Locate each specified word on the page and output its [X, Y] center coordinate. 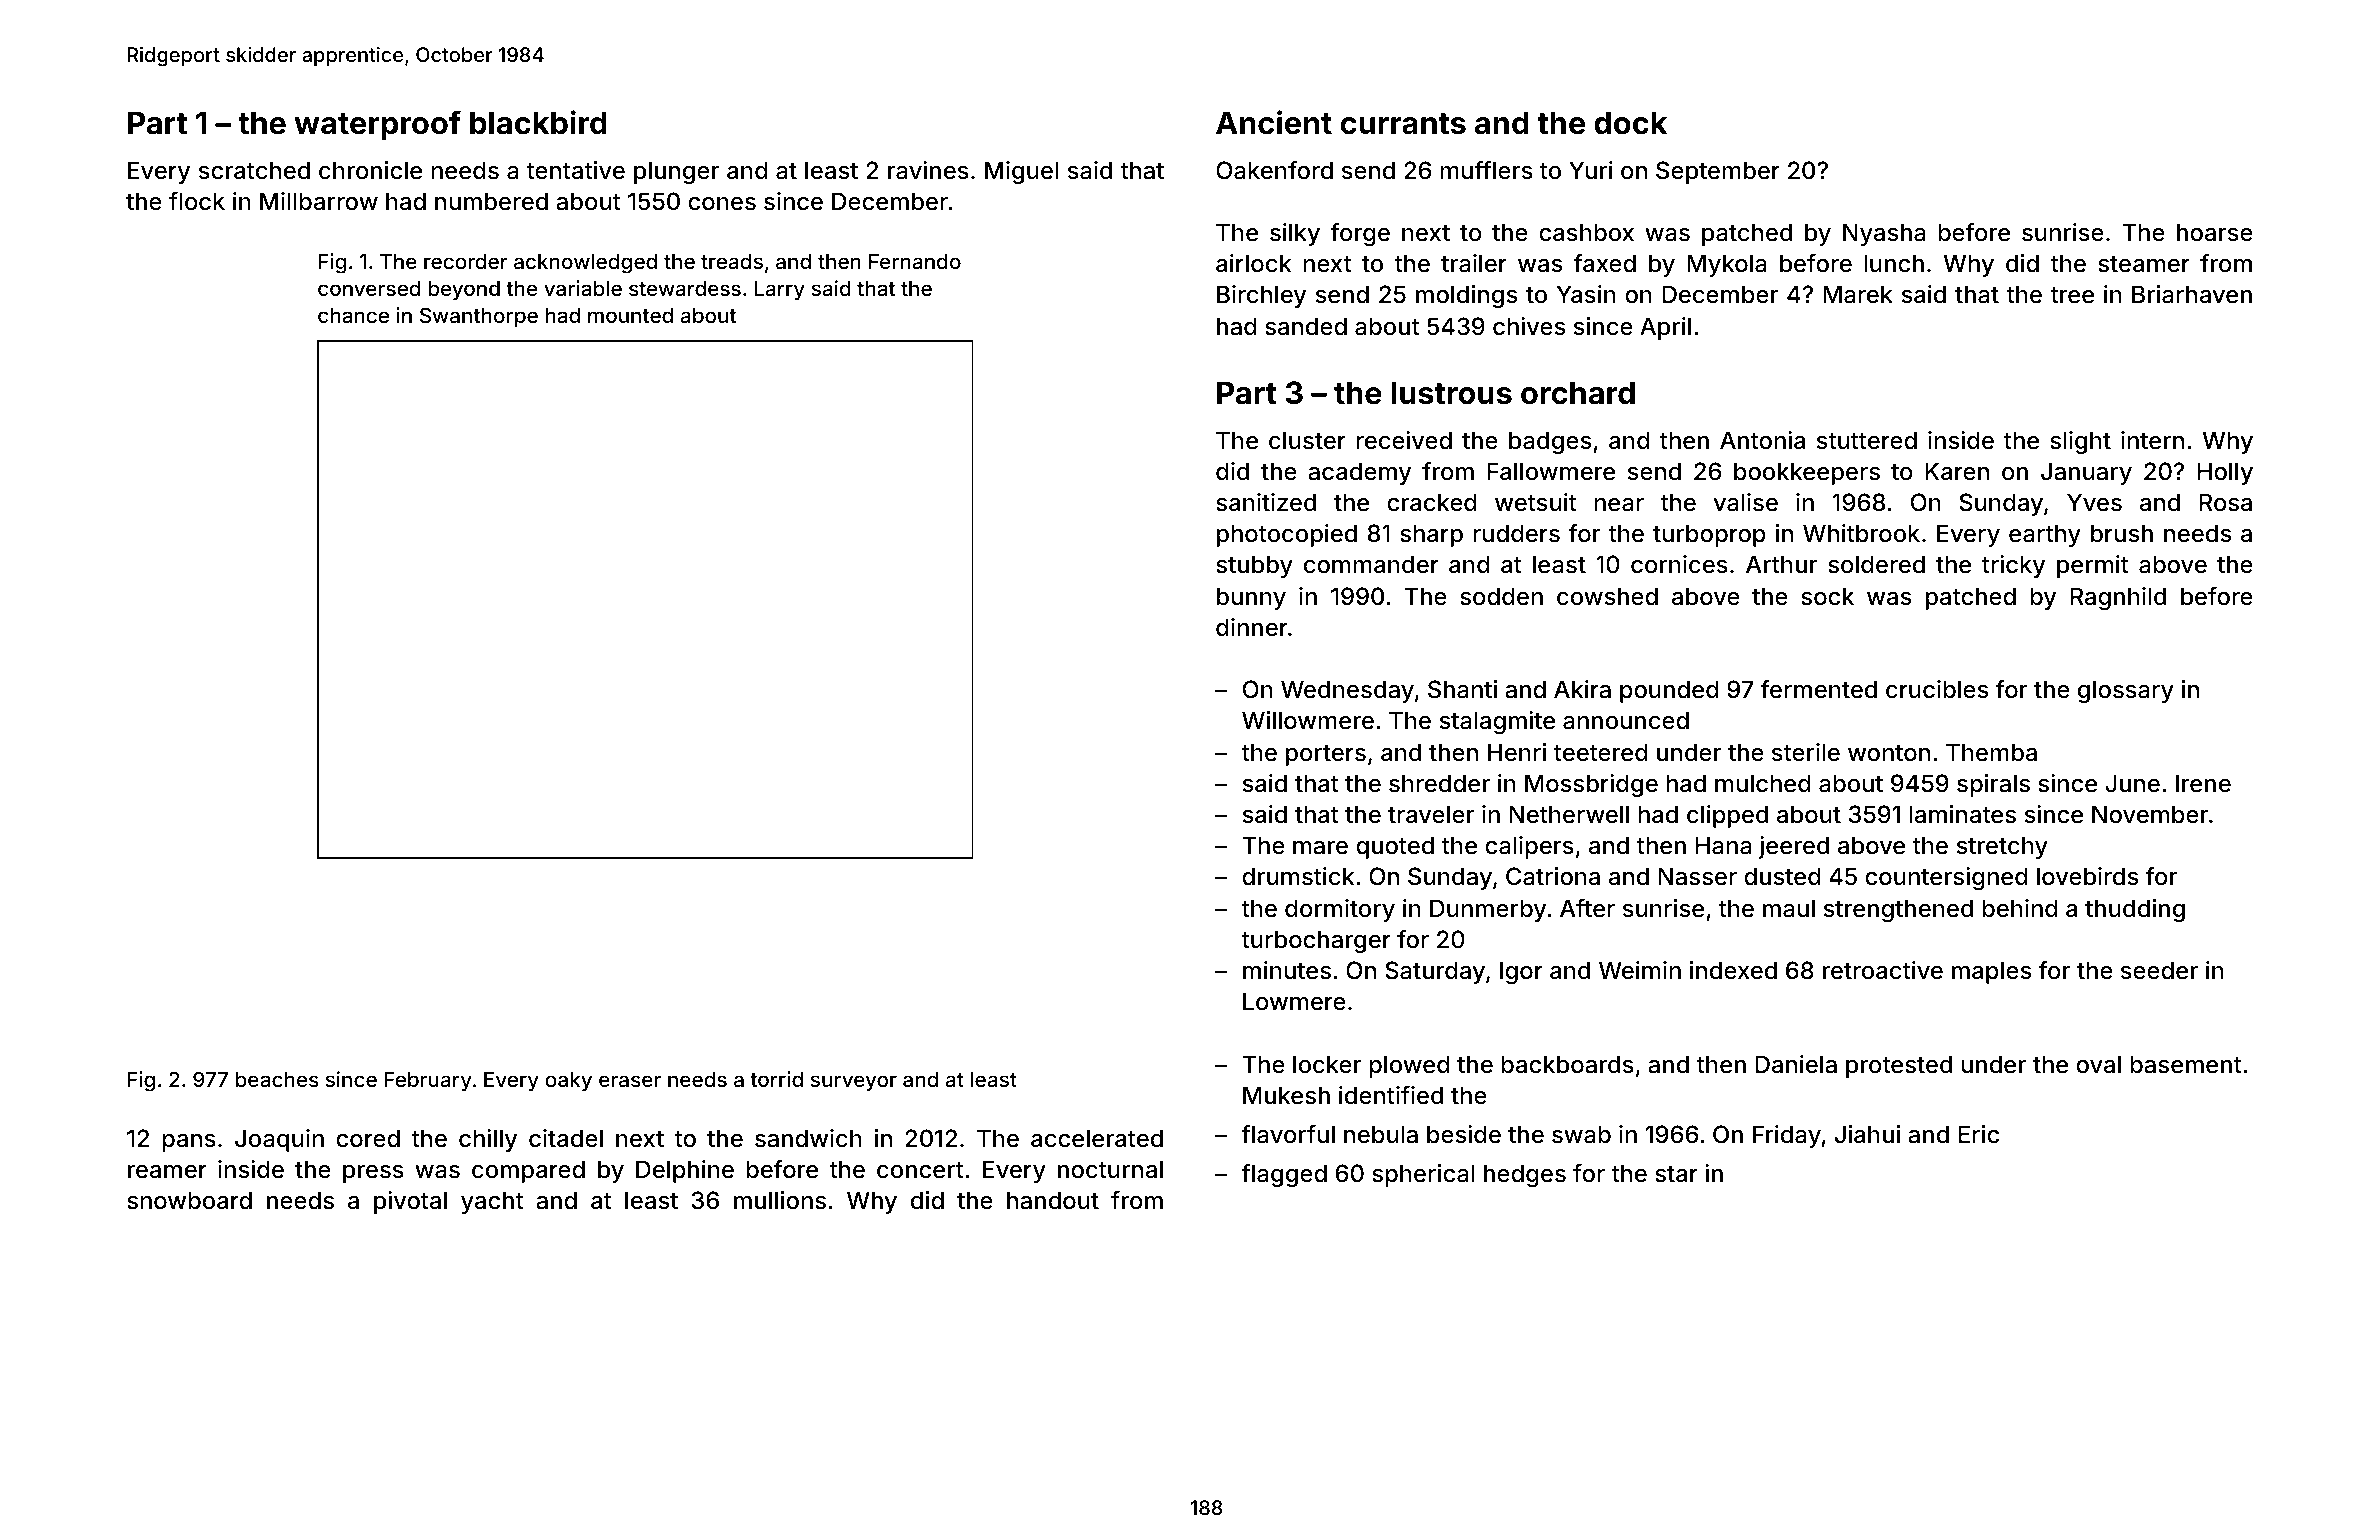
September [1718, 172]
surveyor [854, 1083]
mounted [630, 315]
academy [1359, 473]
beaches [277, 1079]
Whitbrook [1861, 533]
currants [1403, 124]
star [1676, 1174]
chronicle [370, 170]
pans [189, 1143]
